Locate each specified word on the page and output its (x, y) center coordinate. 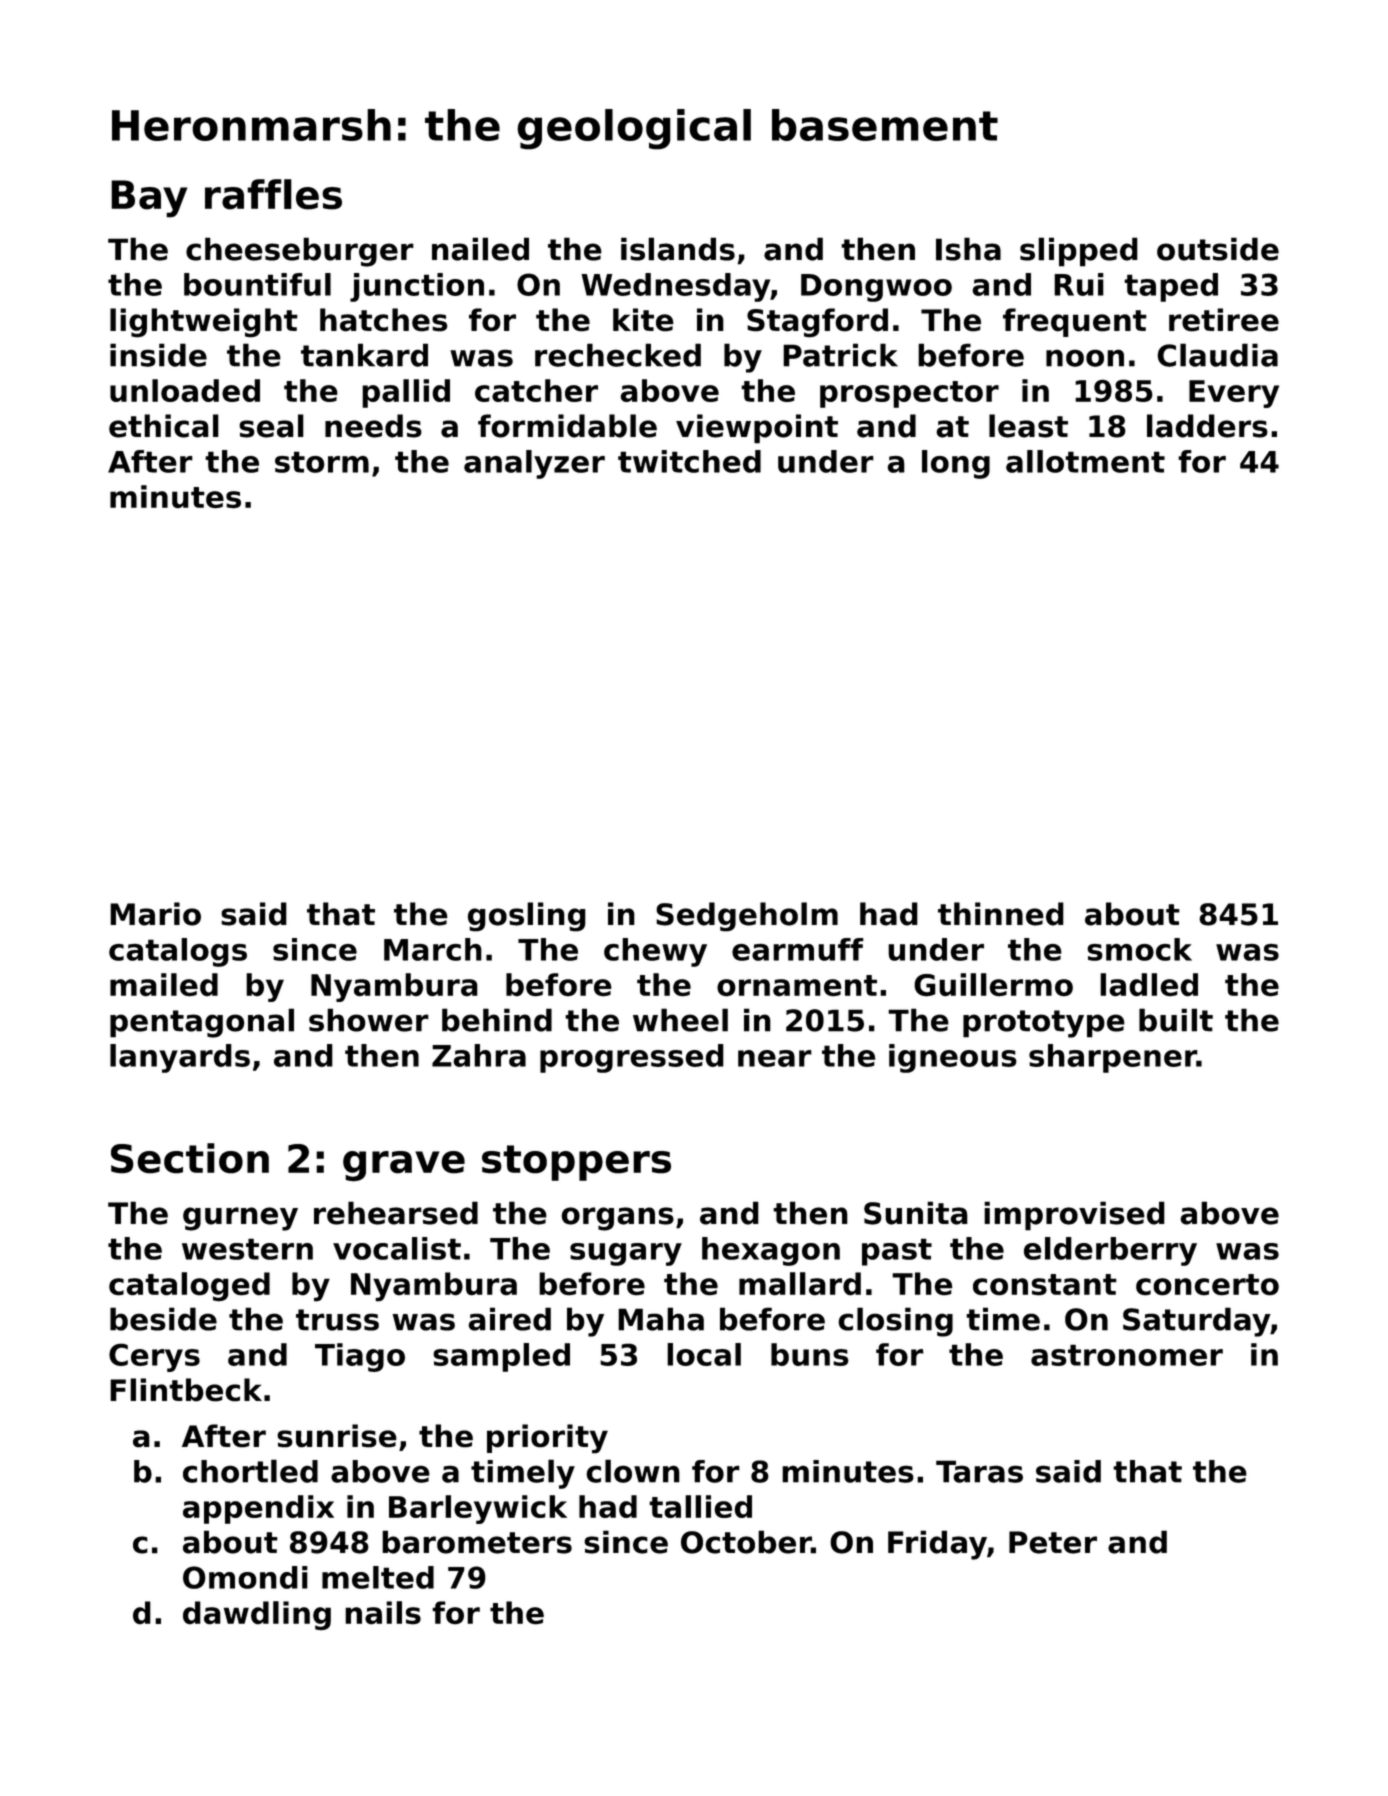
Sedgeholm (747, 917)
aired (509, 1319)
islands (678, 249)
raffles (273, 194)
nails (383, 1613)
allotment (1085, 461)
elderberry (1110, 1251)
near (775, 1058)
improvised (1074, 1216)
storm (322, 462)
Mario (155, 914)
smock (1139, 949)
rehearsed (396, 1213)
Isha (968, 249)
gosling (527, 917)
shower (369, 1020)
